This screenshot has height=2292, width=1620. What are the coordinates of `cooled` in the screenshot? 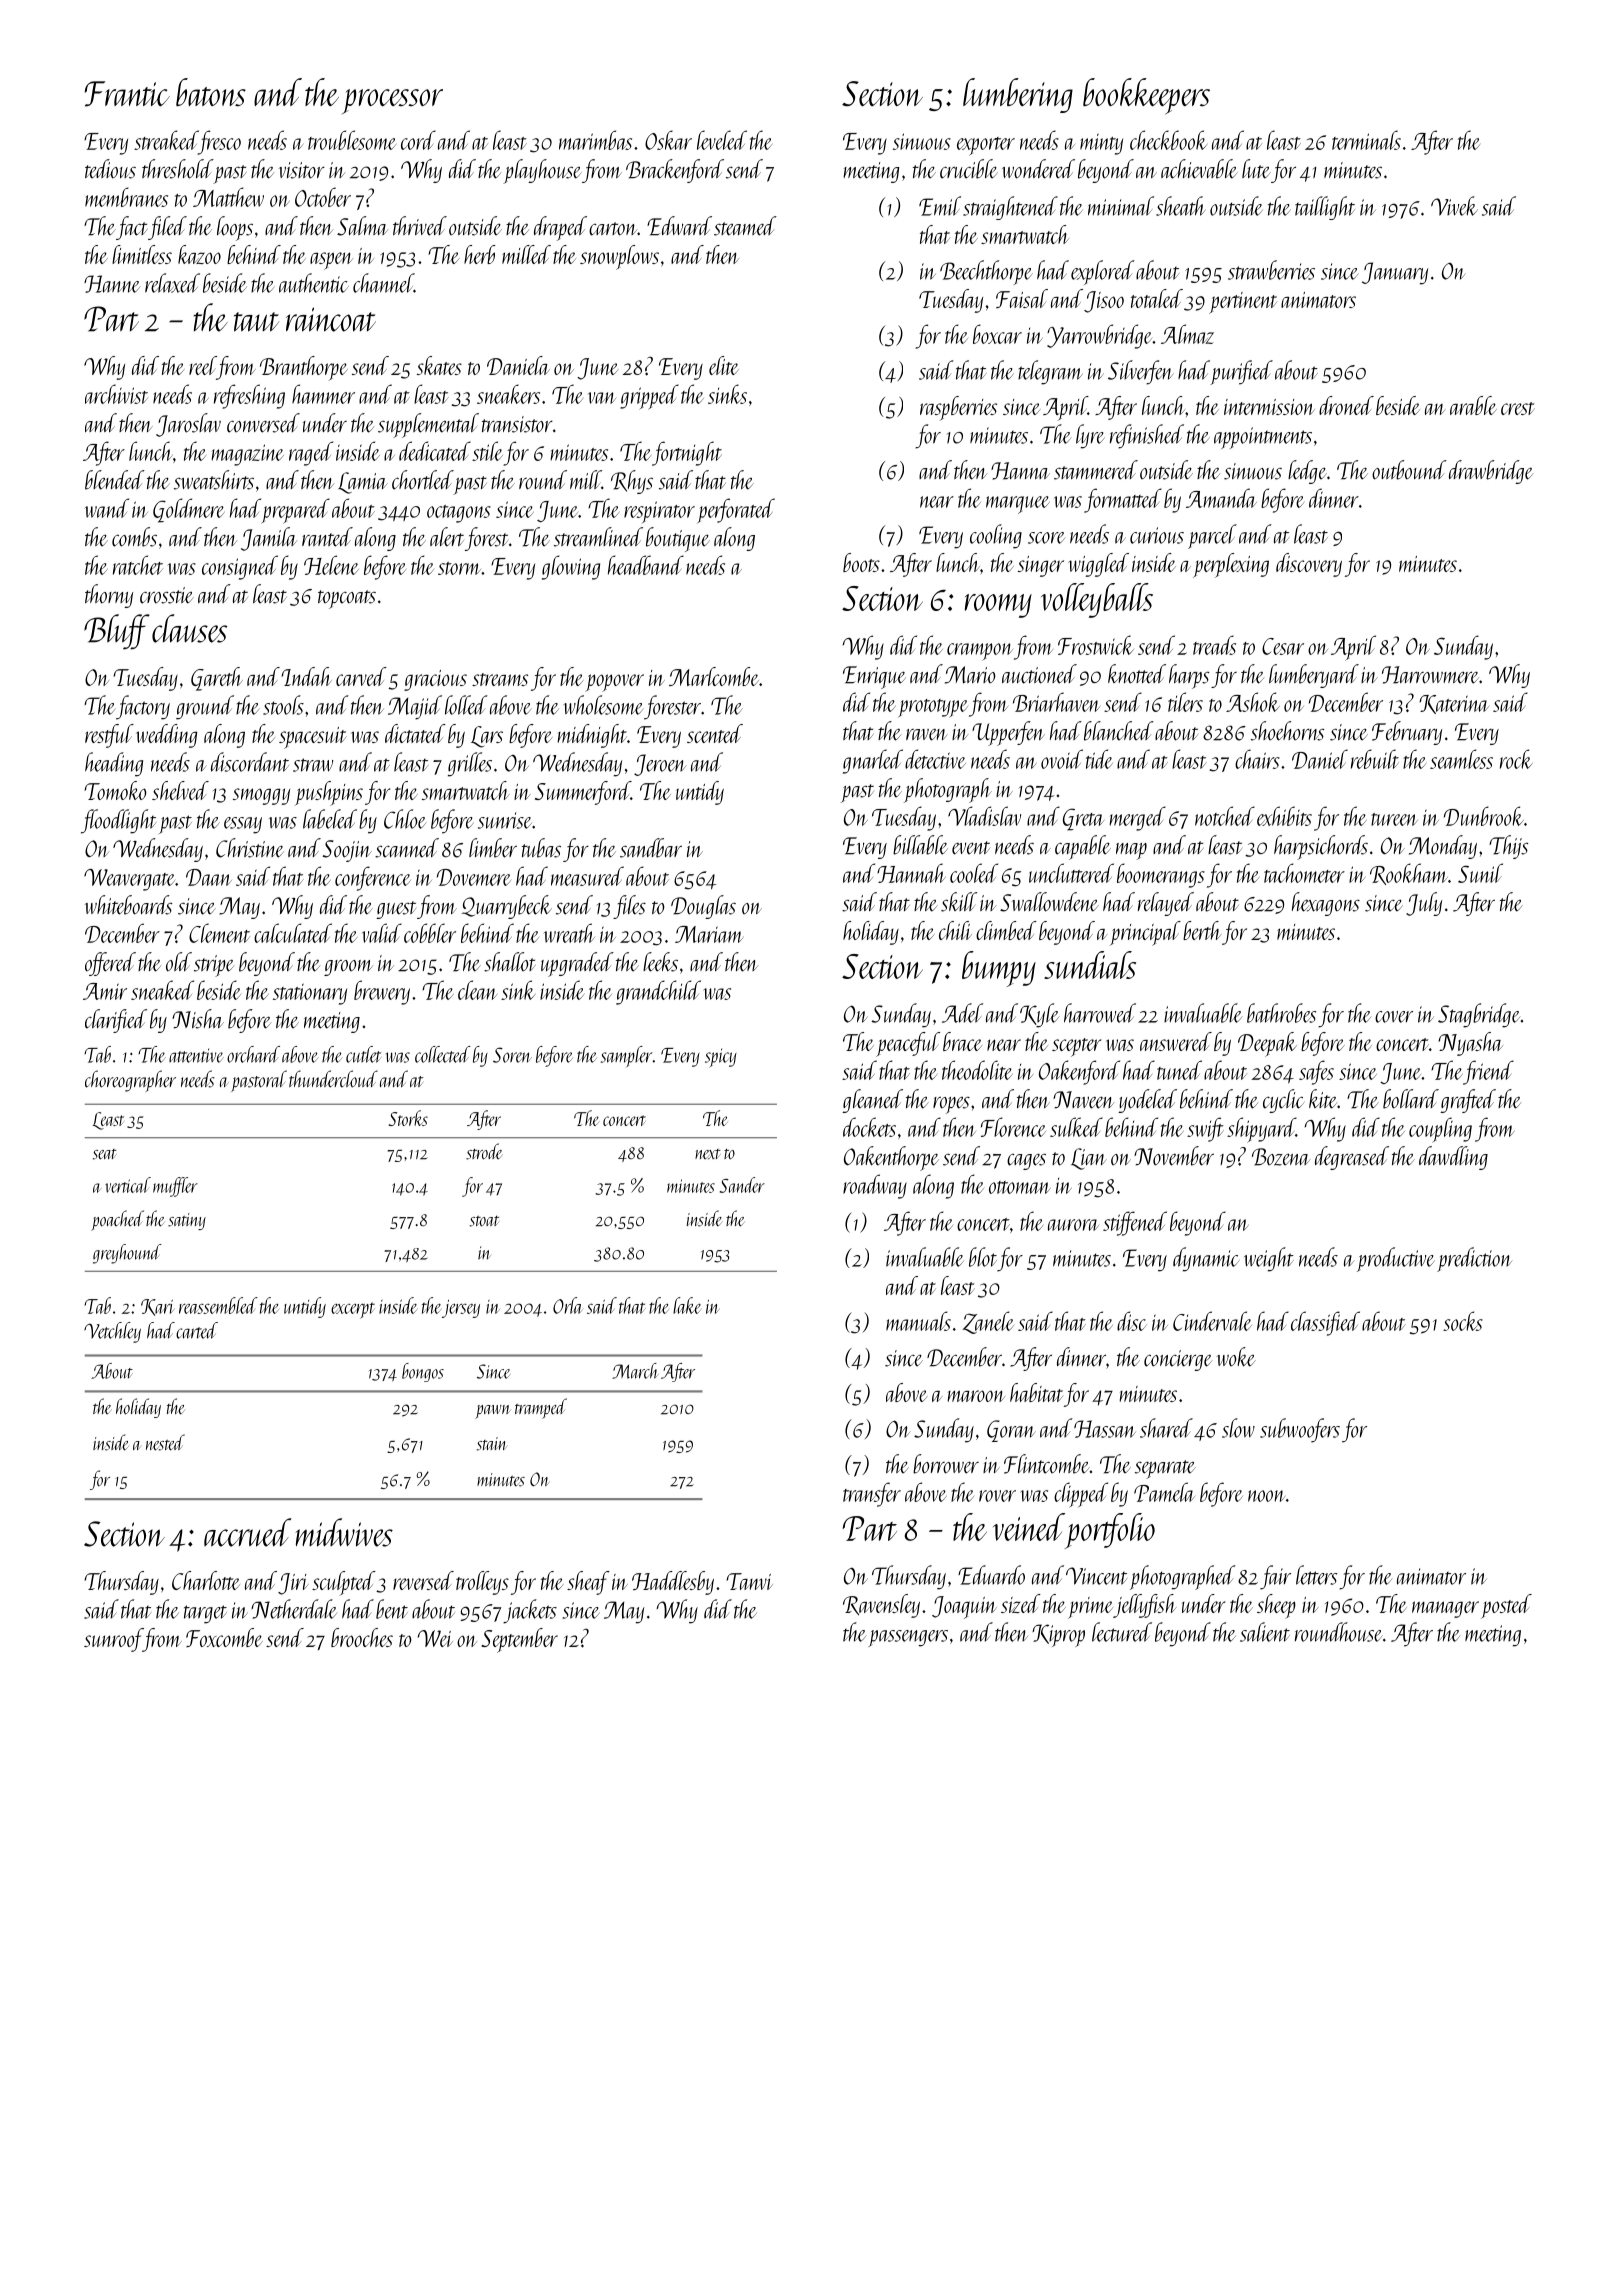 It's located at (974, 873).
